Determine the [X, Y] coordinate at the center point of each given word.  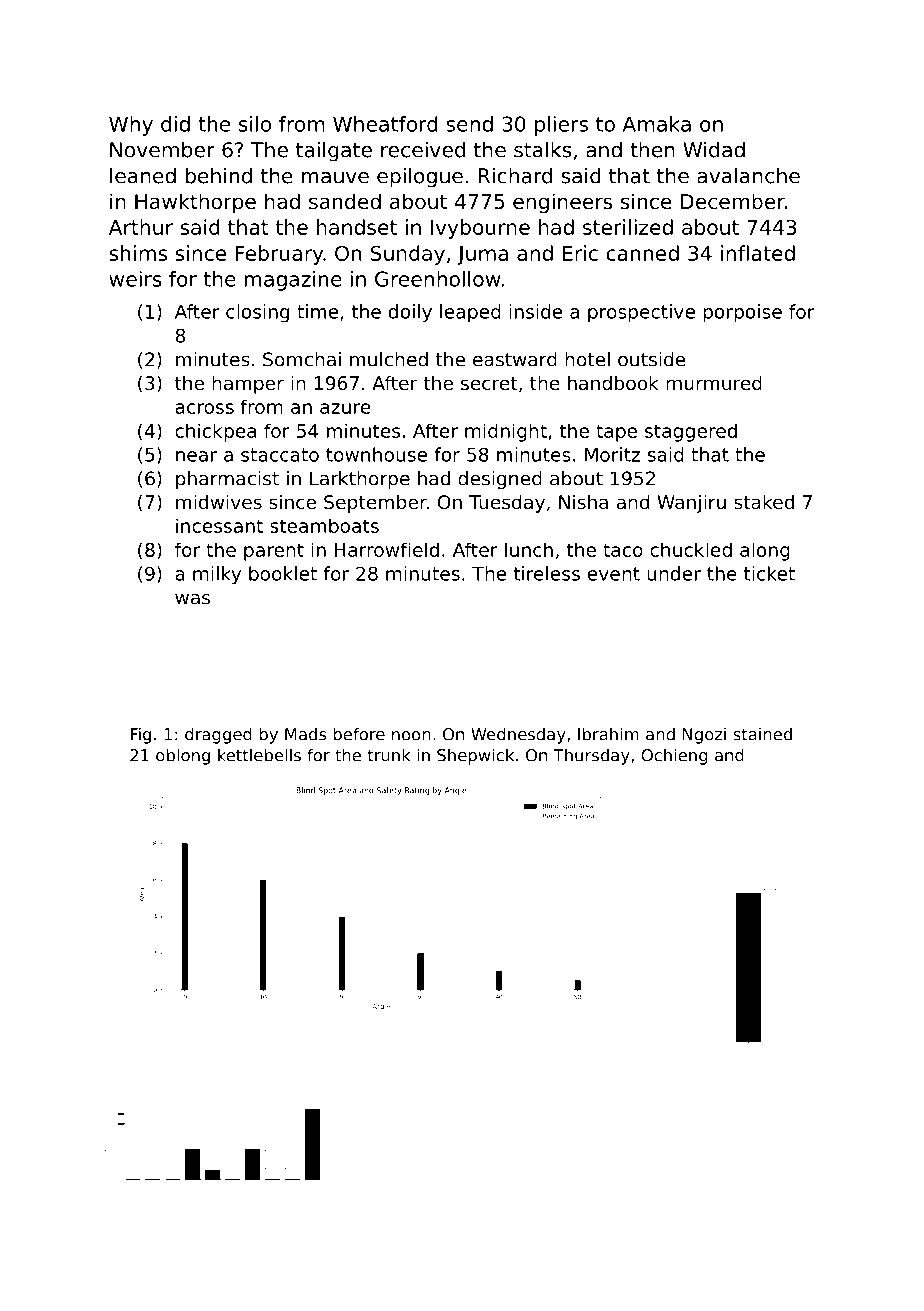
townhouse [376, 454]
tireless [547, 573]
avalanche [748, 176]
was [192, 599]
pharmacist [227, 480]
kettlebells [259, 755]
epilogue [420, 178]
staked [764, 502]
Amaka [656, 124]
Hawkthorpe [195, 203]
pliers [561, 126]
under [674, 573]
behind [219, 176]
